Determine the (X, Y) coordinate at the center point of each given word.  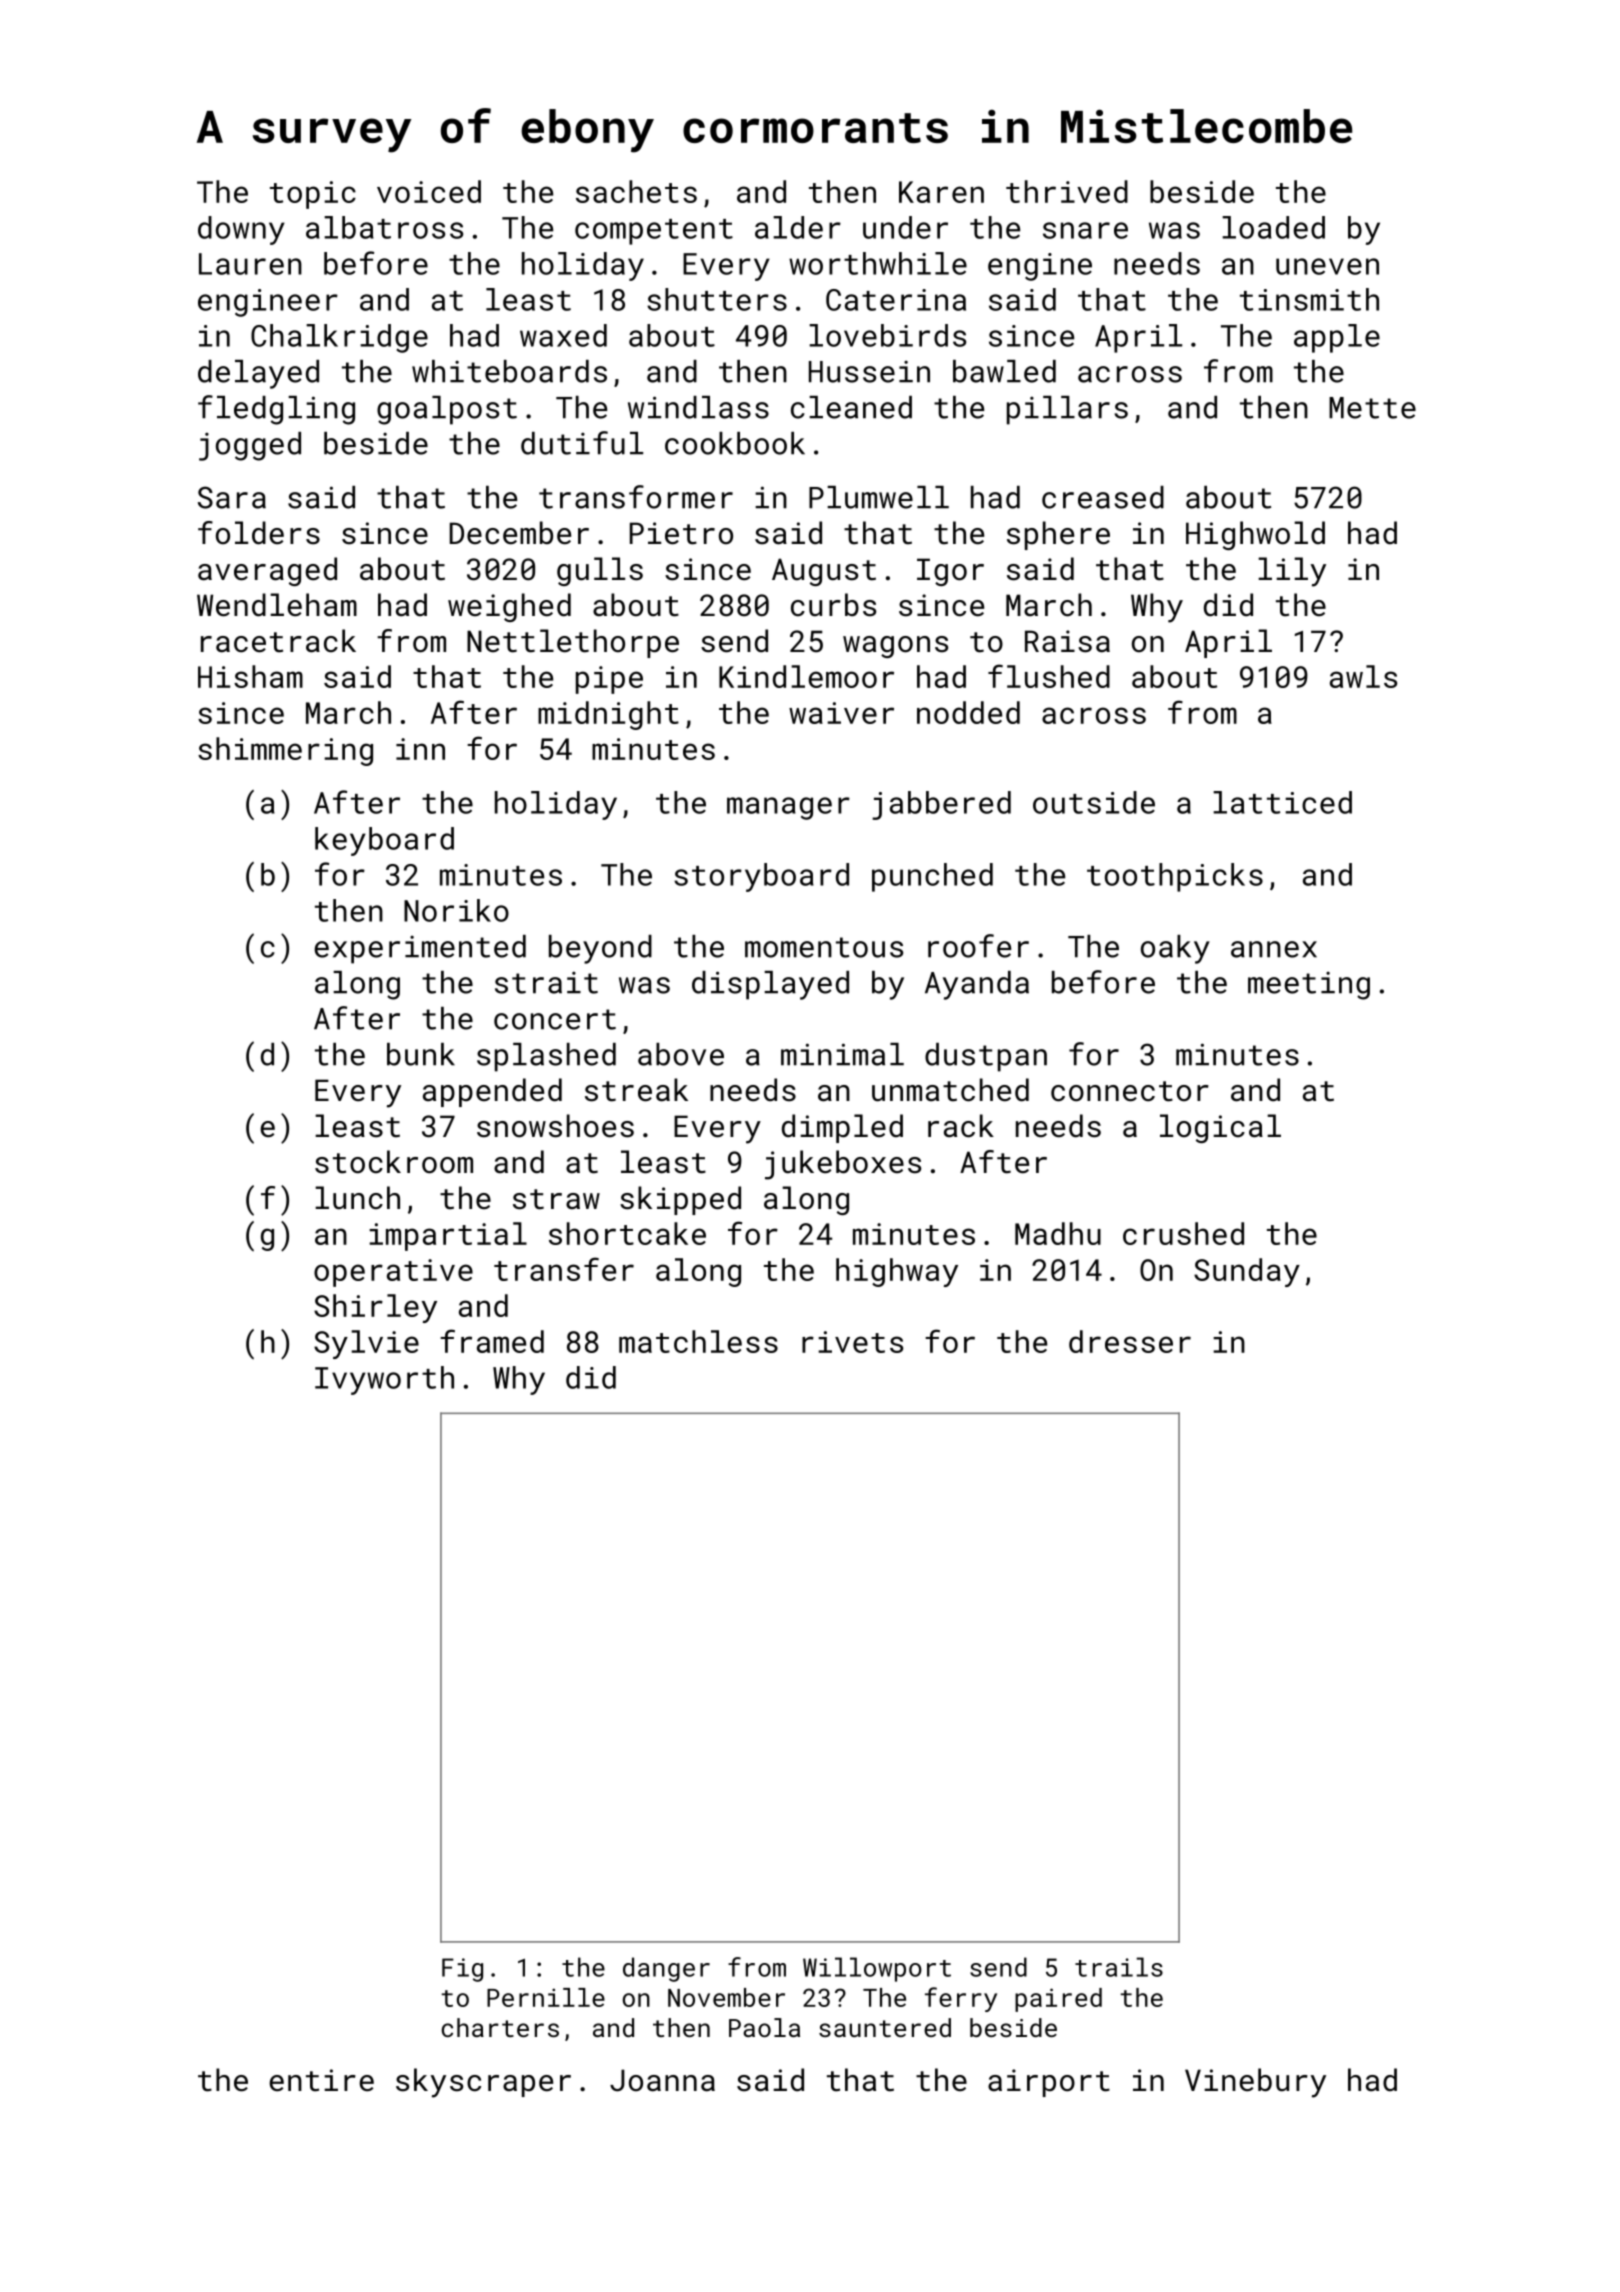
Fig (462, 1970)
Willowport (877, 1969)
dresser (1130, 1341)
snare (1085, 230)
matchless (698, 1341)
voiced (429, 191)
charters (500, 2027)
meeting (1309, 985)
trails (1119, 1967)
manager (788, 808)
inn (420, 749)
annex (1274, 949)
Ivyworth (384, 1380)
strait (546, 982)
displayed (770, 985)
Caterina (896, 300)
